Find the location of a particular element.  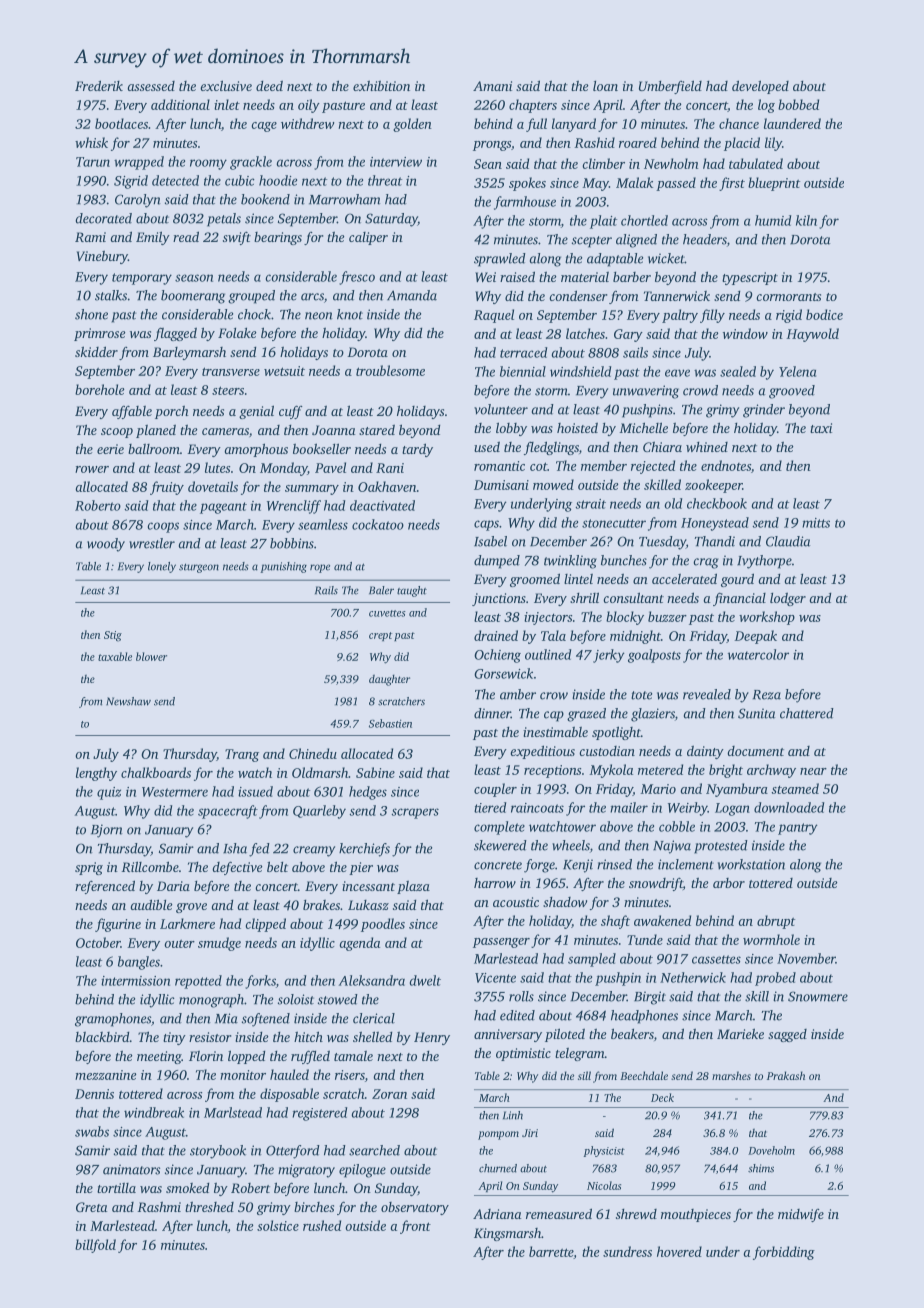

billfold is located at coordinates (95, 1246).
